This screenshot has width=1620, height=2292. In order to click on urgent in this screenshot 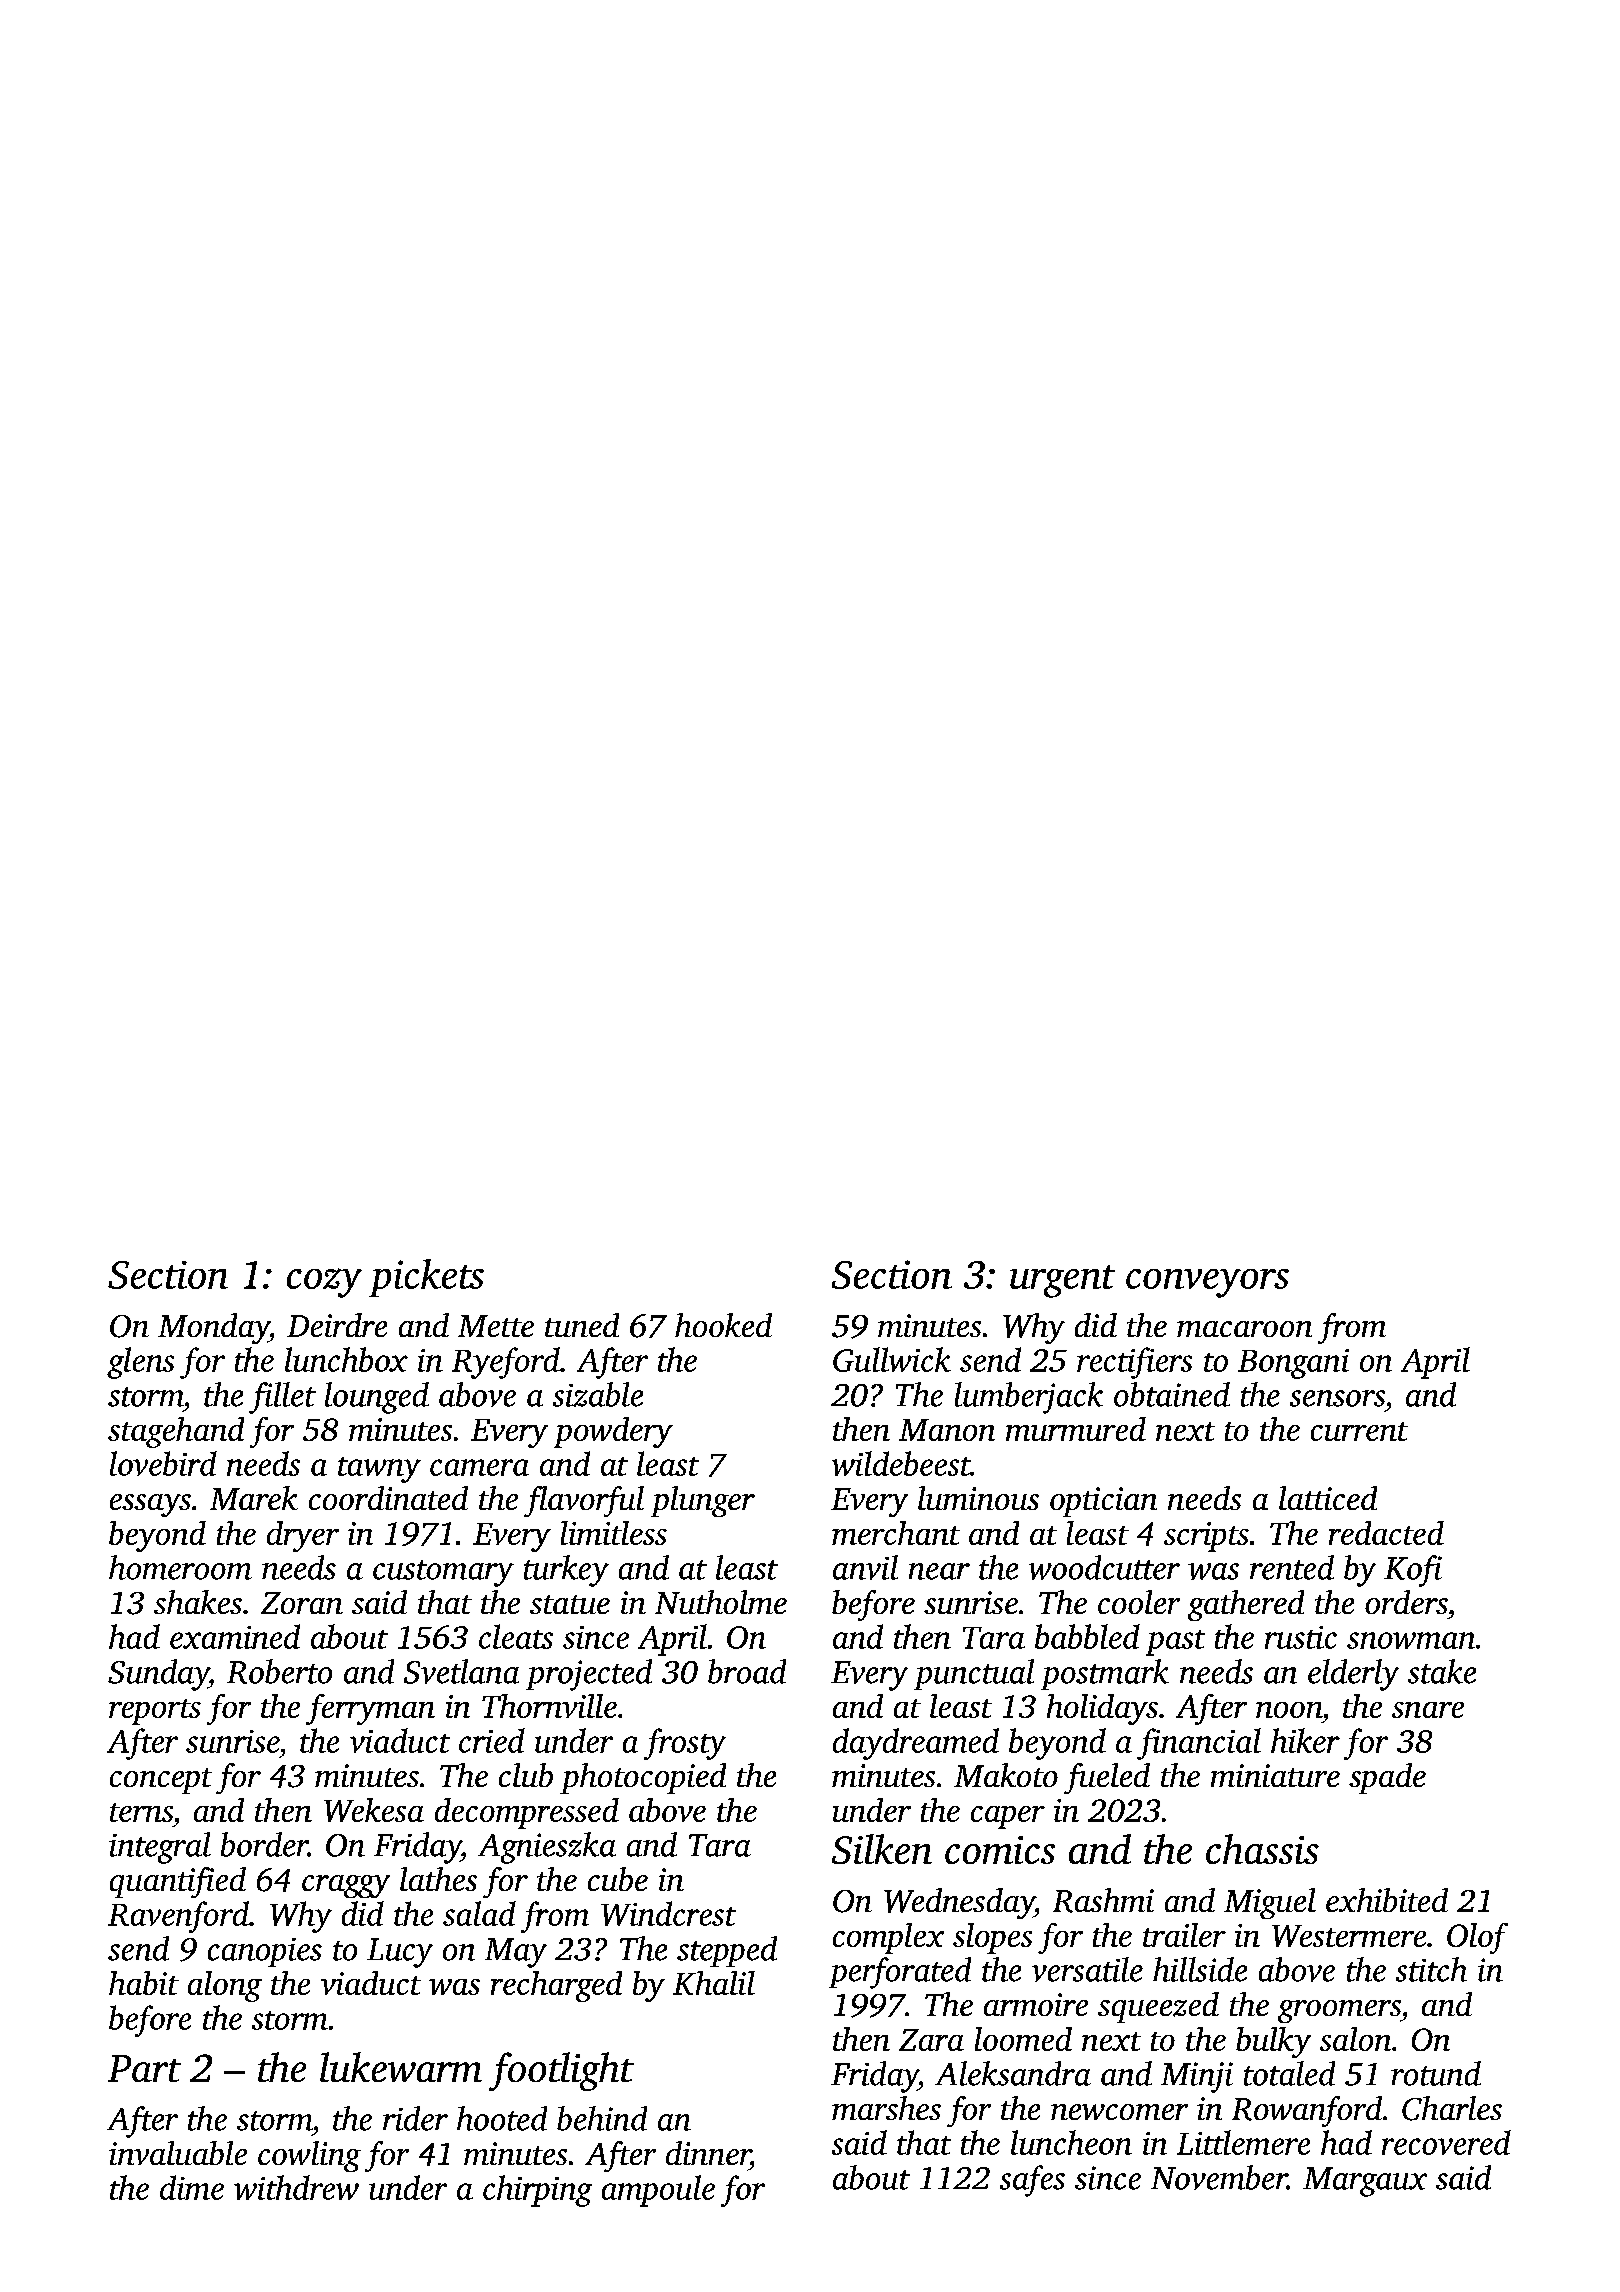, I will do `click(1062, 1281)`.
